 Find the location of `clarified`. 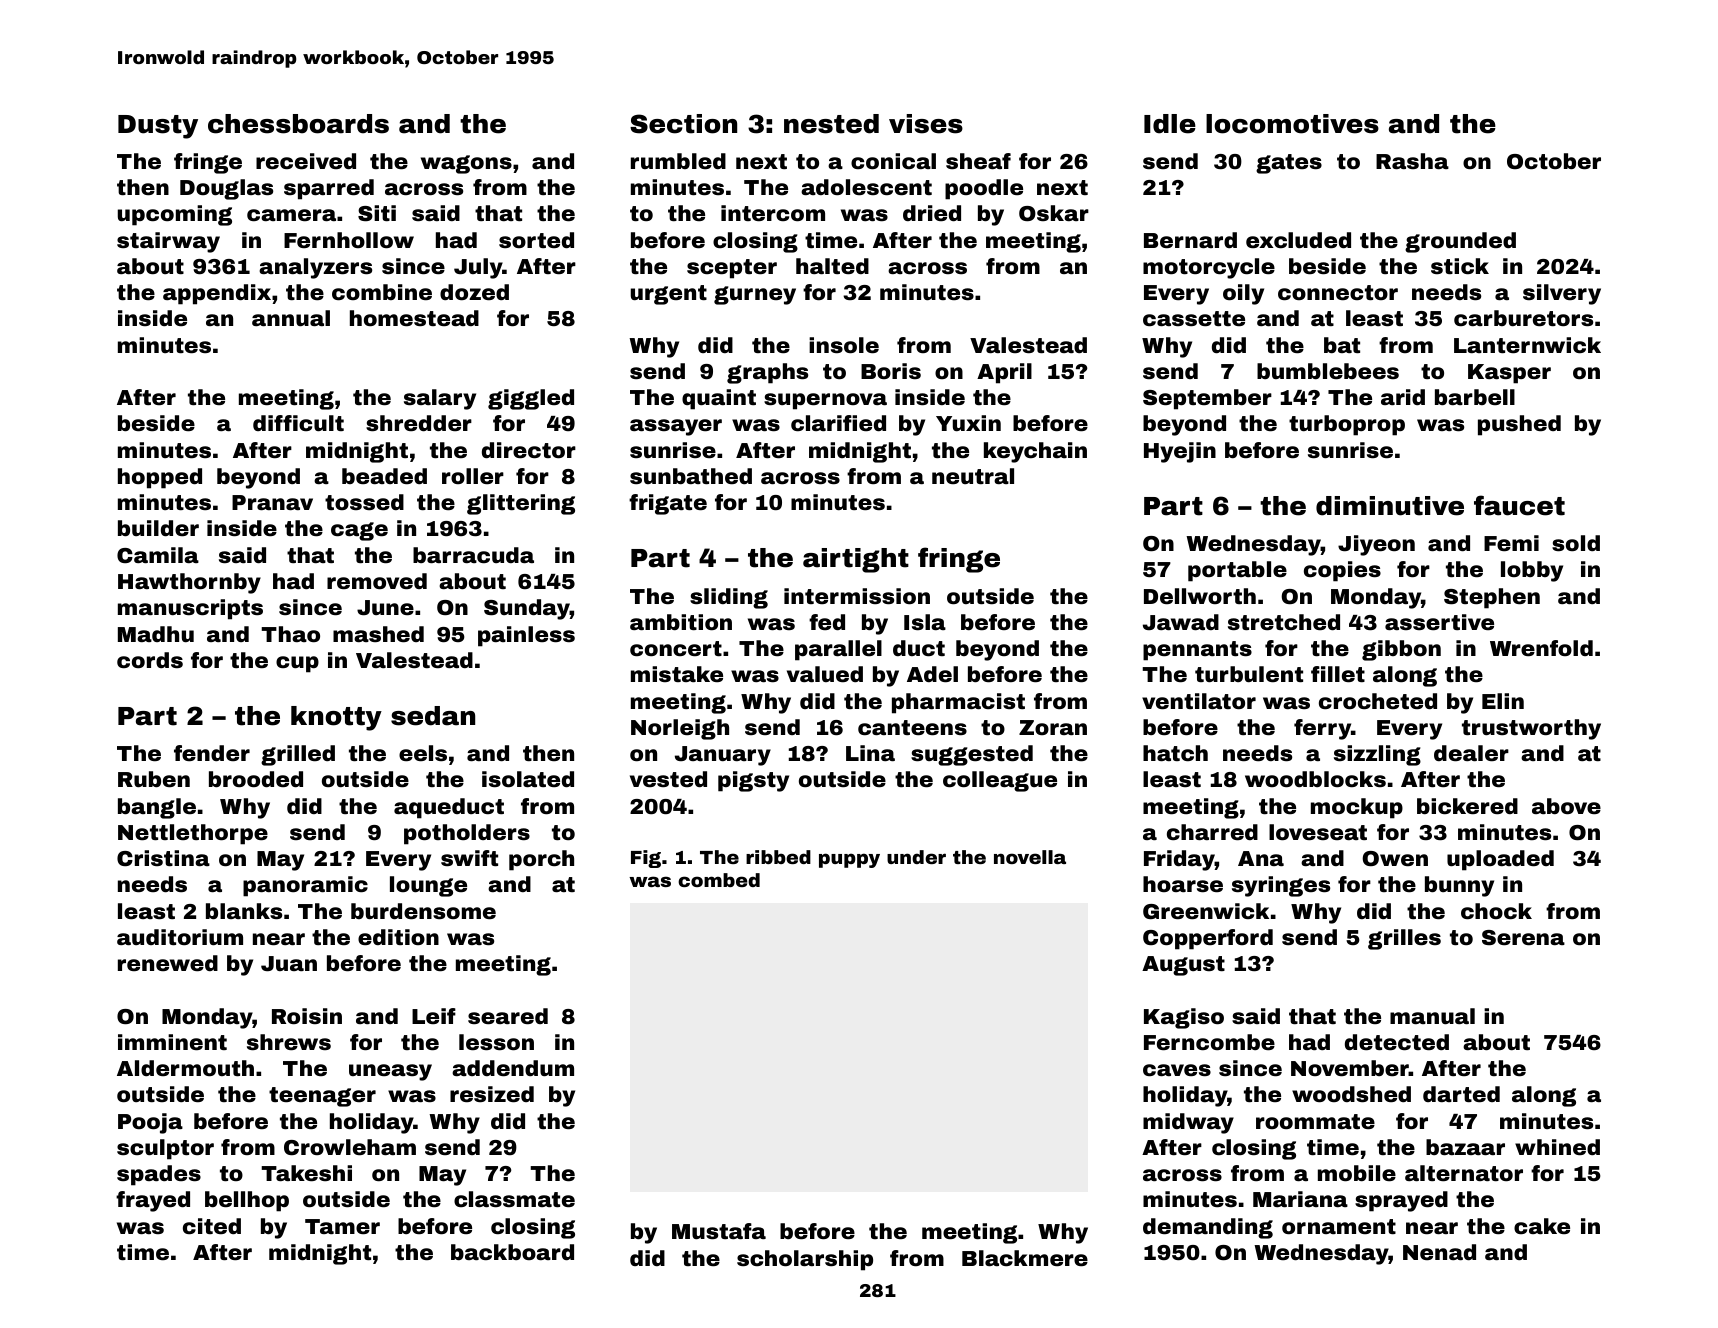

clarified is located at coordinates (838, 423).
